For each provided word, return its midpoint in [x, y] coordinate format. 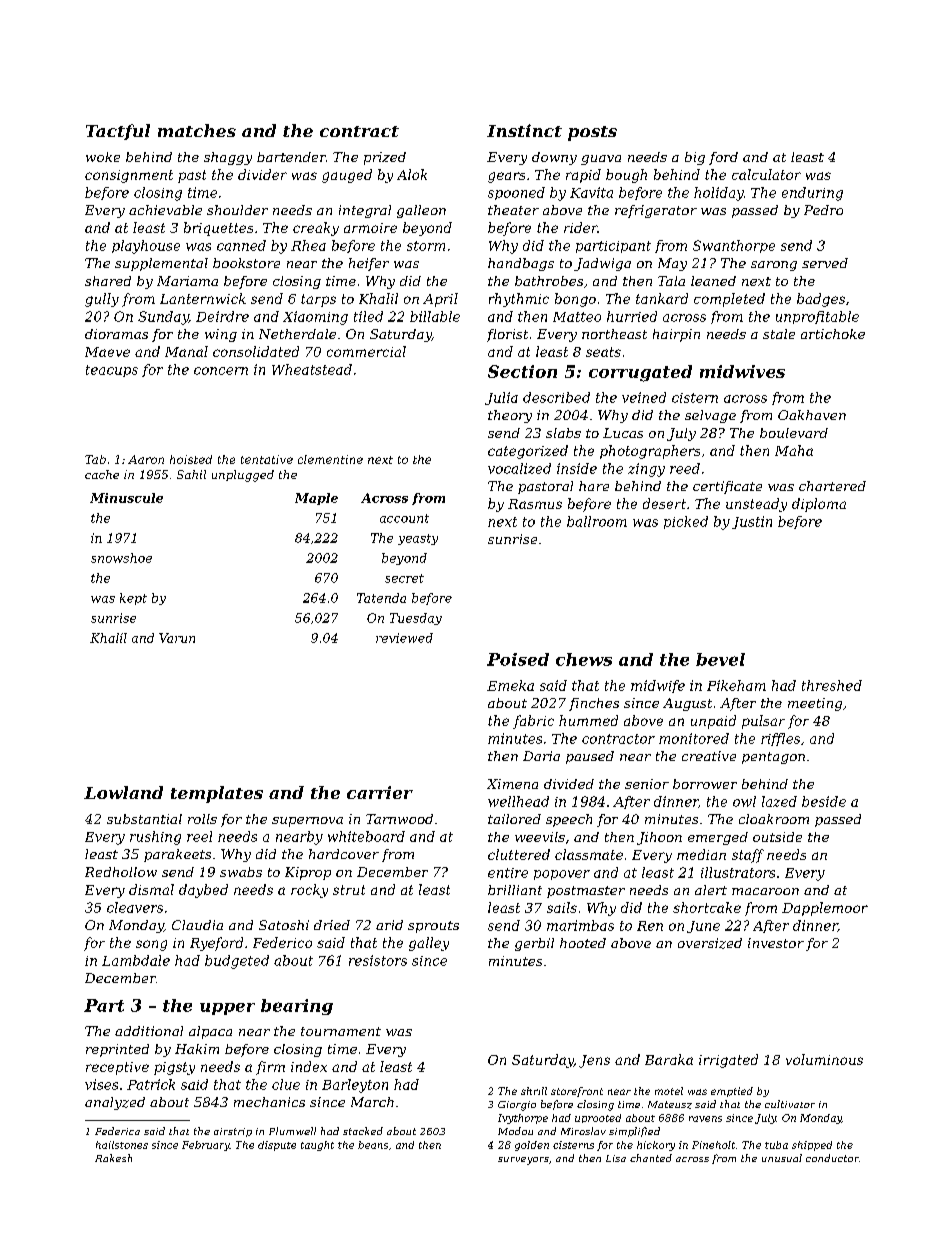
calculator [766, 174]
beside [824, 801]
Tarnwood [399, 819]
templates [217, 794]
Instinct [524, 130]
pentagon [773, 758]
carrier [380, 792]
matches [197, 130]
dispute [277, 1146]
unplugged [243, 476]
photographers [650, 452]
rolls [202, 819]
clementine [330, 459]
